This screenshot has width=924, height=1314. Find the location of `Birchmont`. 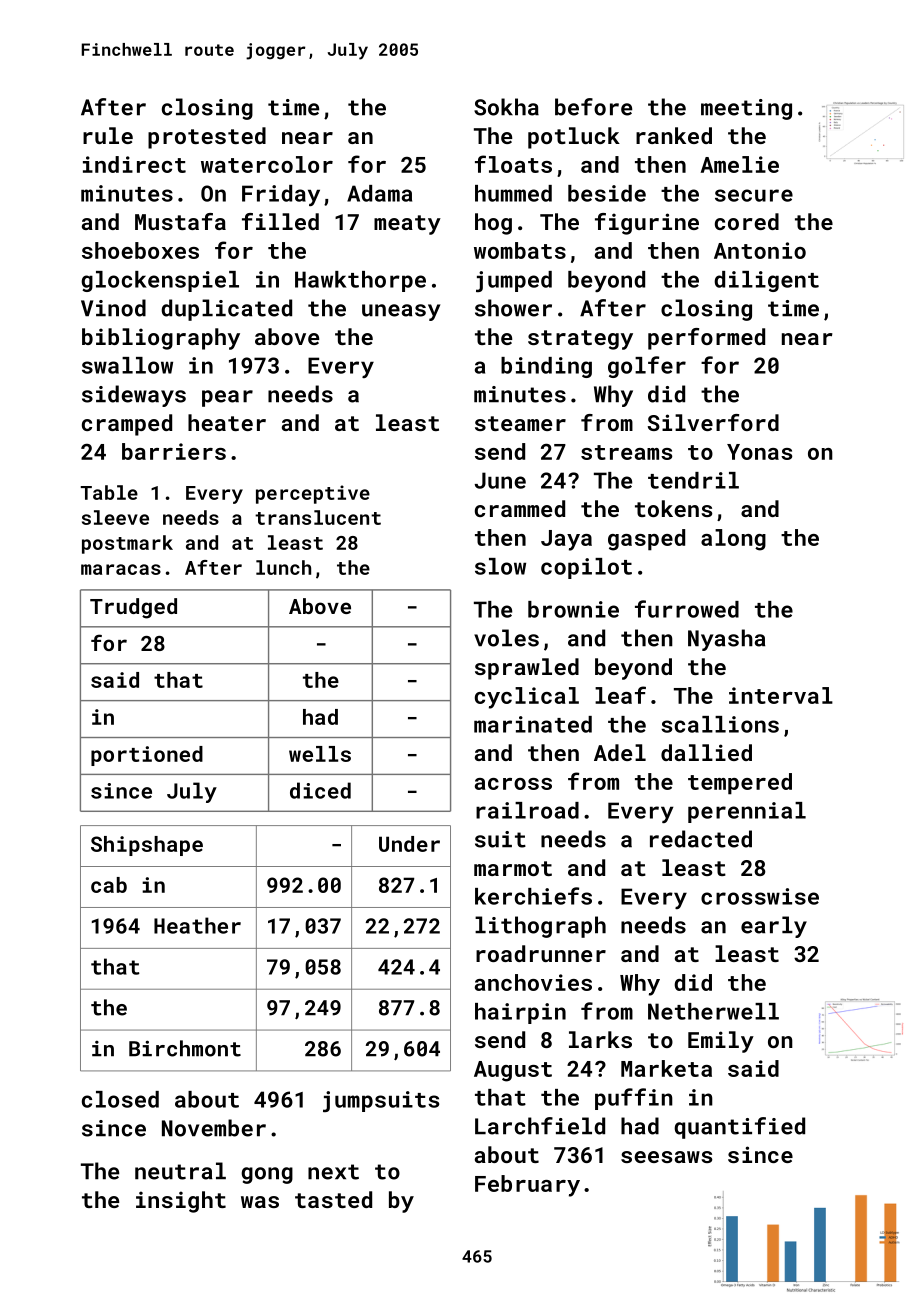

Birchmont is located at coordinates (185, 1048).
